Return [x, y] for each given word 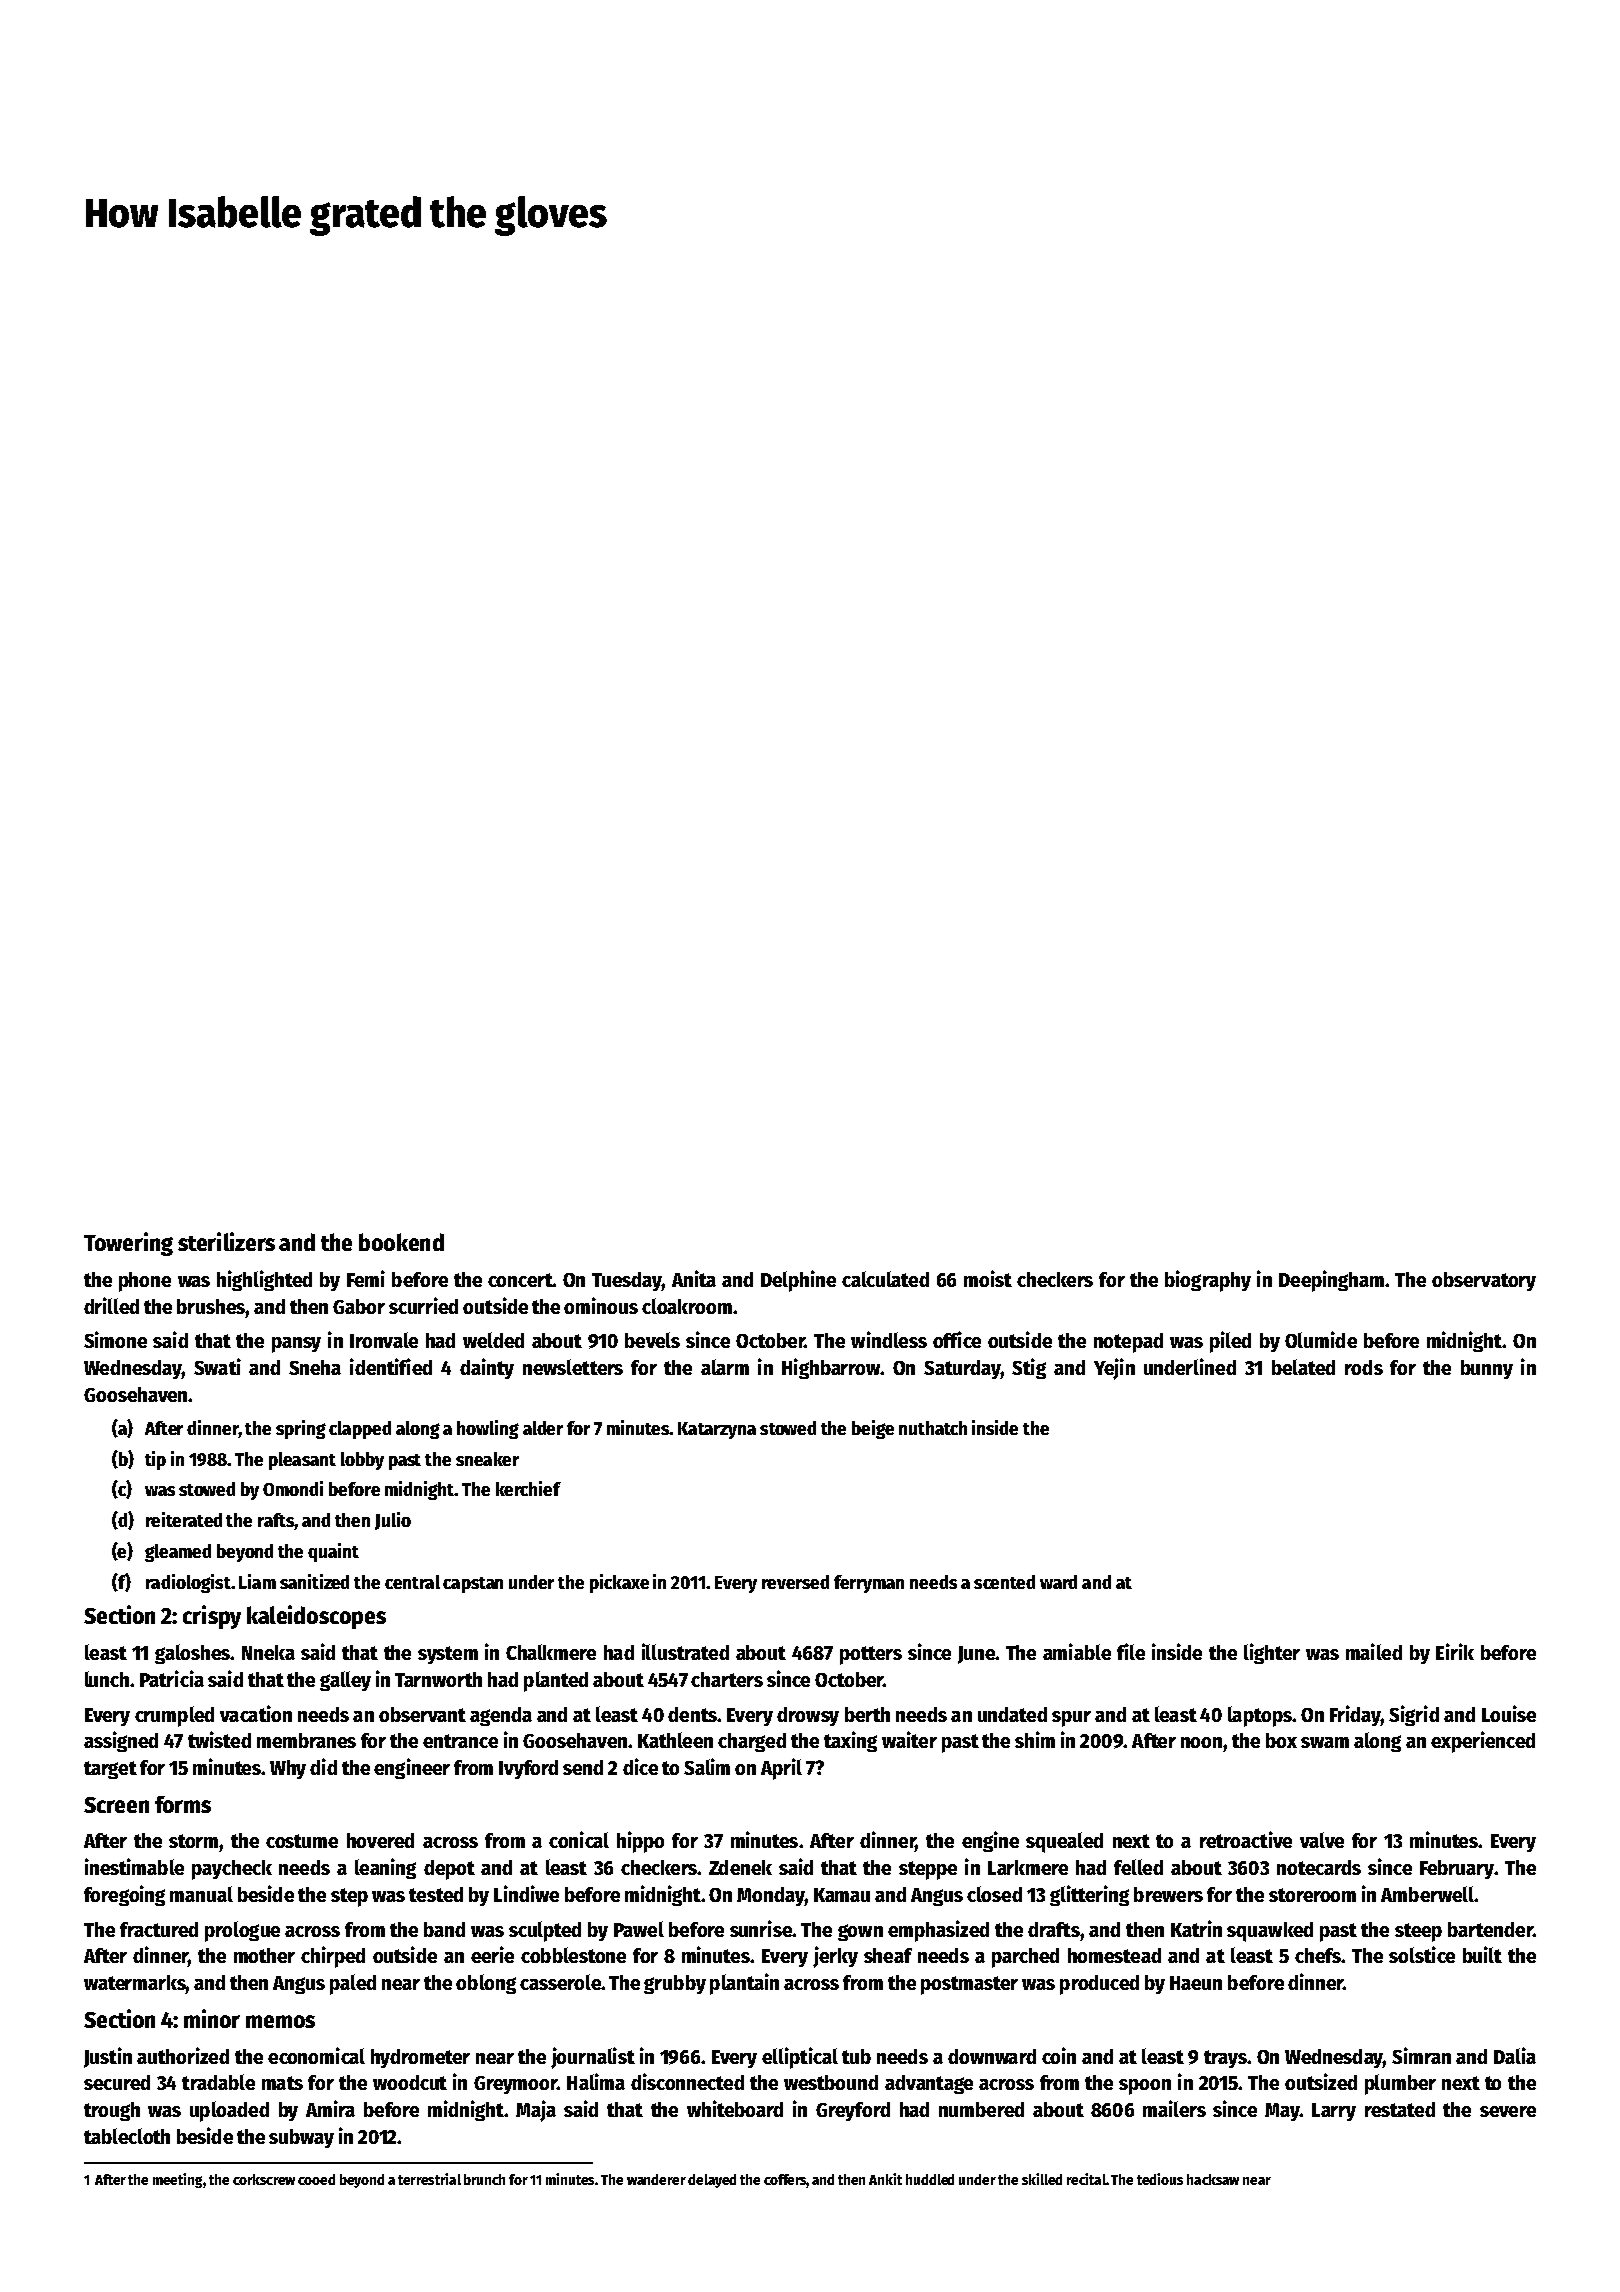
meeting [177, 2180]
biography [1208, 1281]
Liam [257, 1581]
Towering [128, 1244]
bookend [401, 1242]
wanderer [656, 2179]
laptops [1260, 1716]
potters [871, 1655]
